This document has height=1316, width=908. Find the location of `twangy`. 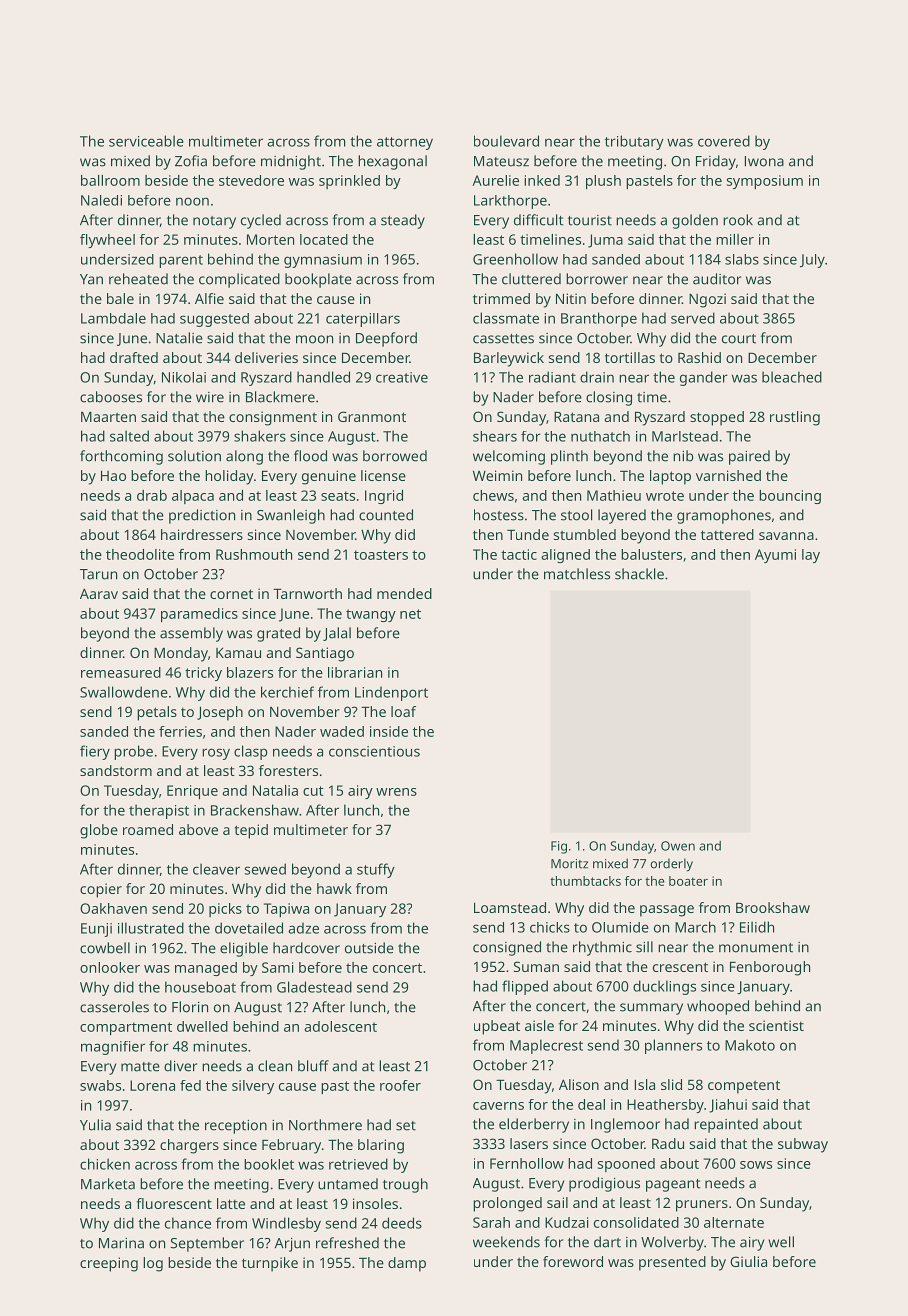

twangy is located at coordinates (371, 615).
